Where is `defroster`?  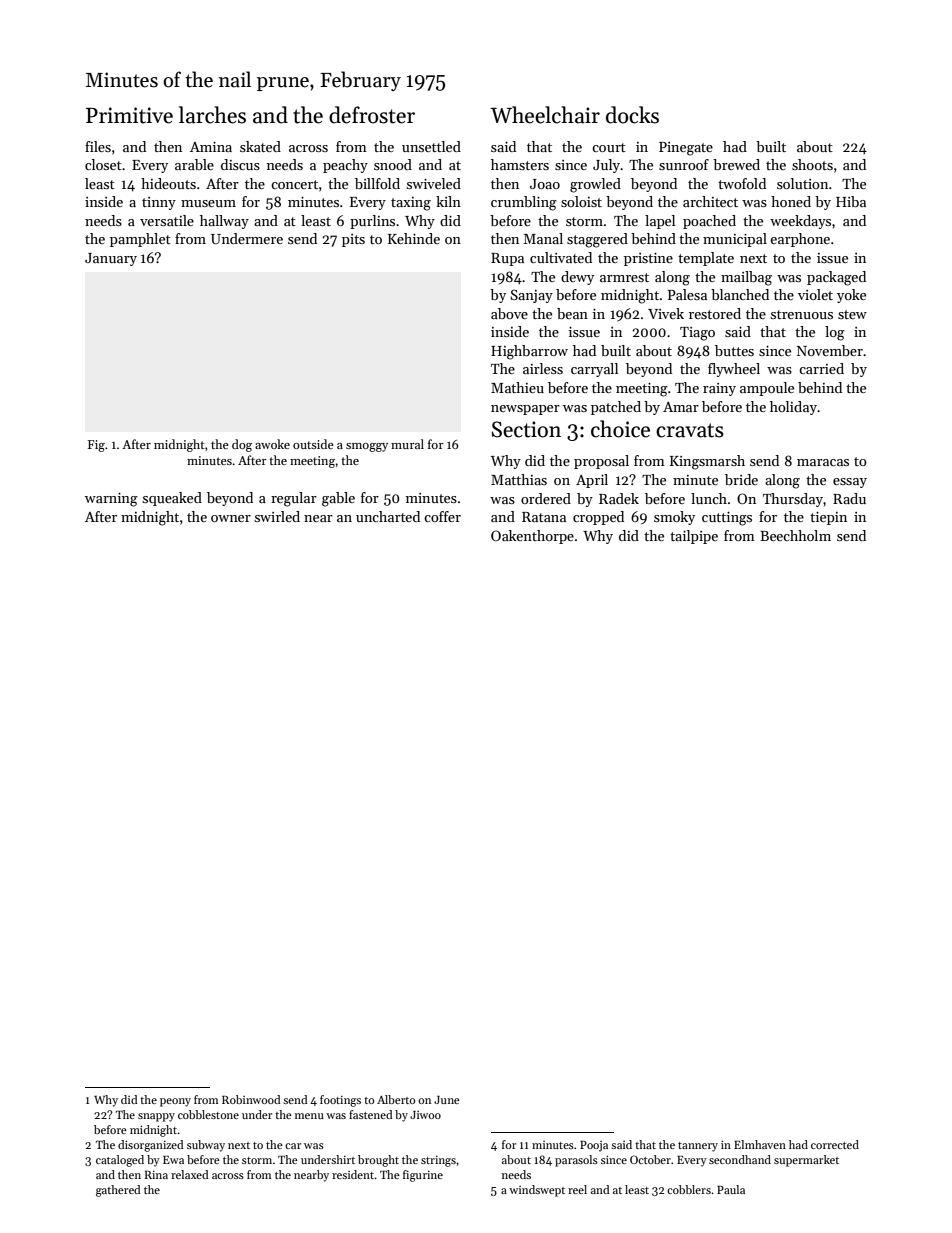
defroster is located at coordinates (372, 115).
